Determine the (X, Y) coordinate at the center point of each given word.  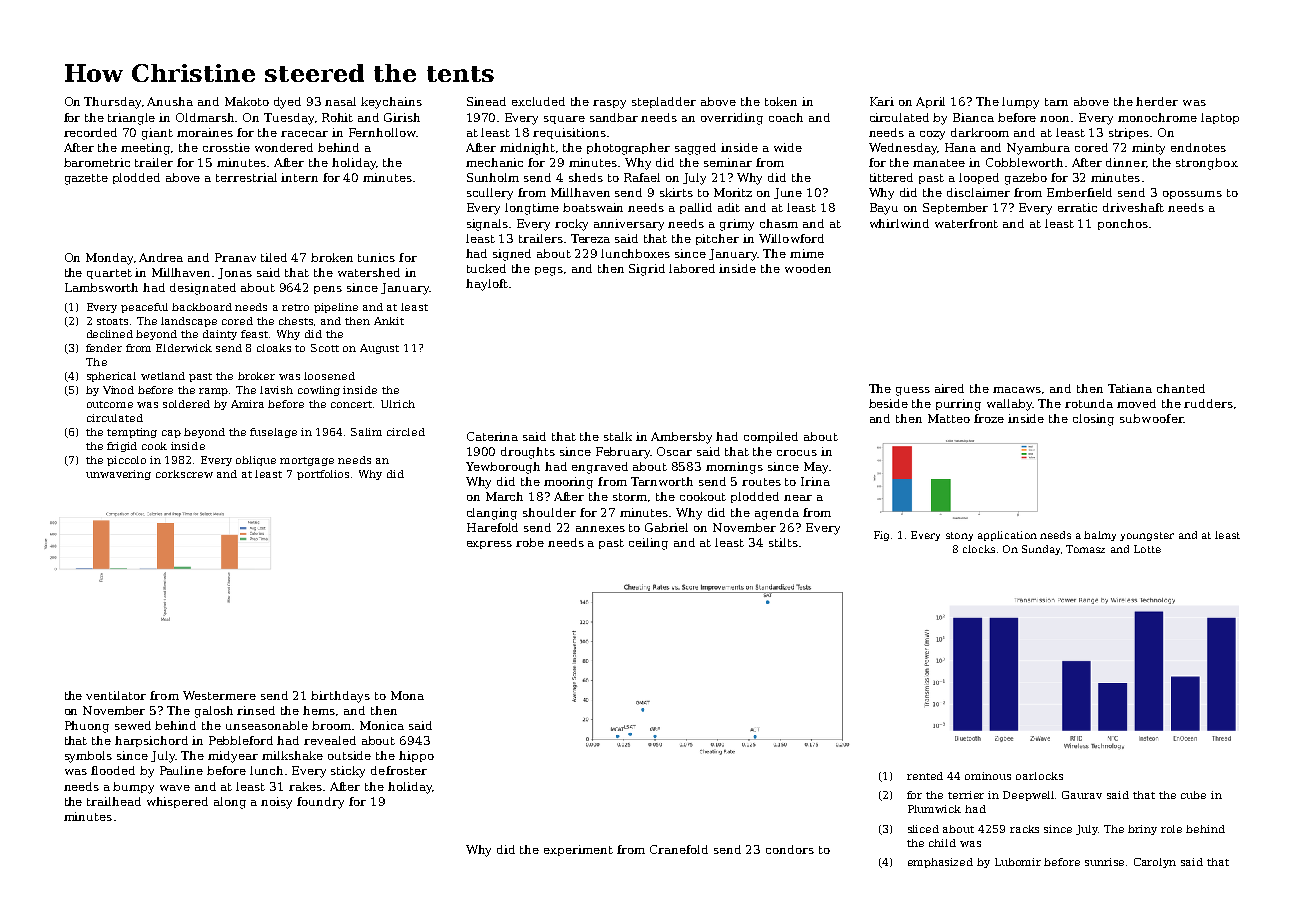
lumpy (1020, 103)
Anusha (170, 101)
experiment (578, 850)
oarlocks (1039, 776)
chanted (1181, 388)
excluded (538, 101)
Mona (407, 695)
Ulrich (398, 404)
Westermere (219, 695)
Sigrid (647, 270)
